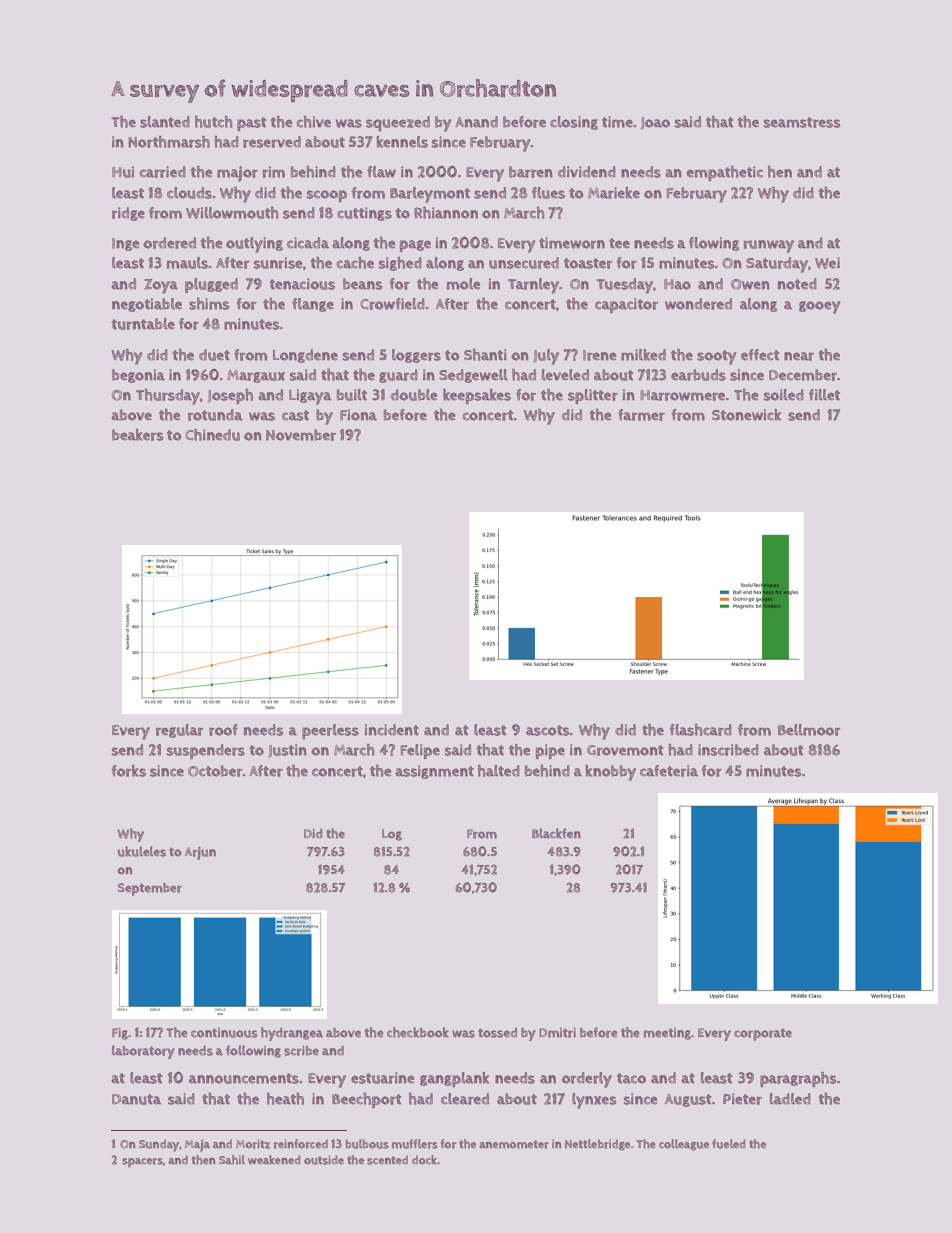 This screenshot has height=1233, width=952. I want to click on flues, so click(548, 193).
